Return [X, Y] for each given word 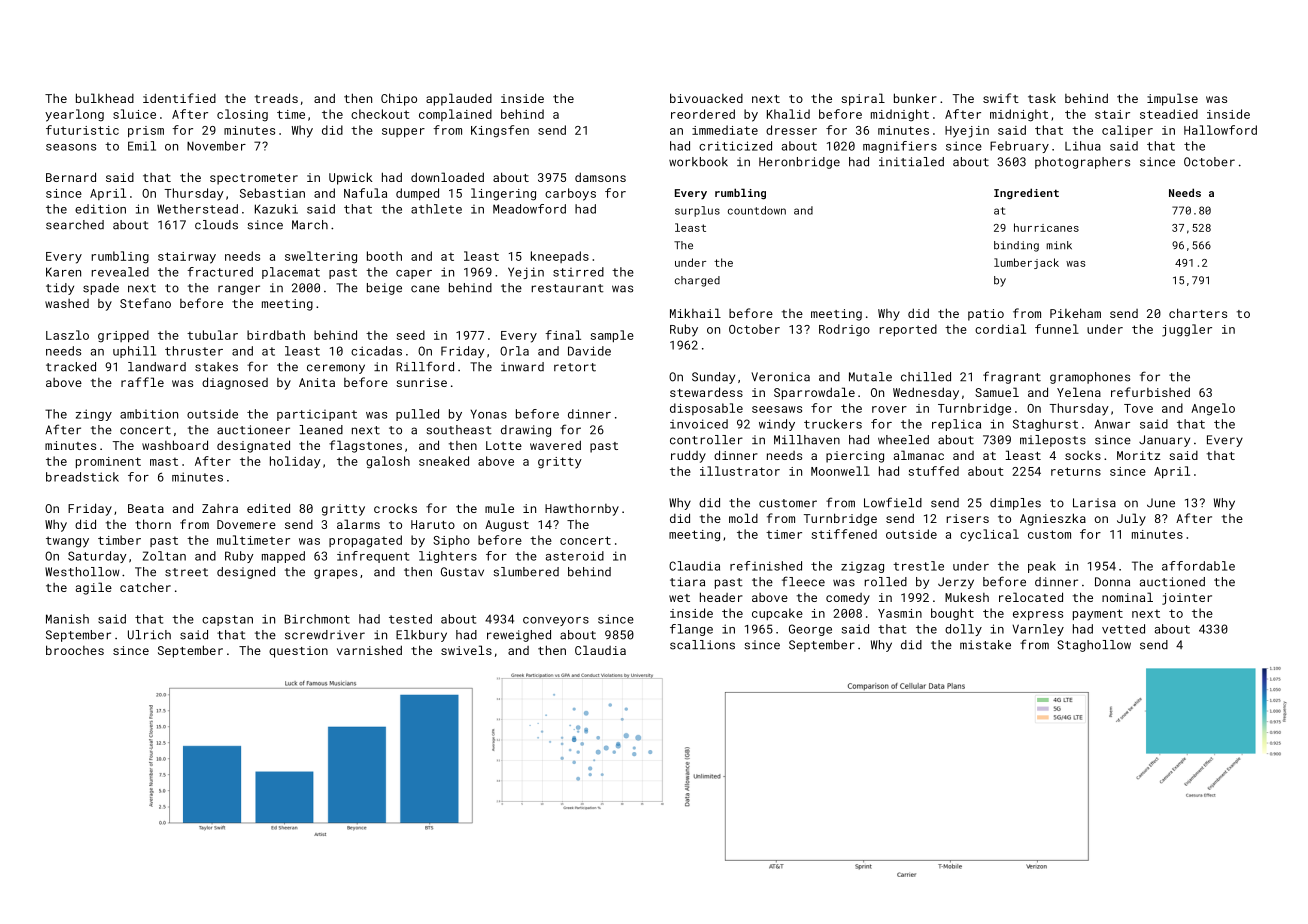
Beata [146, 508]
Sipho [451, 541]
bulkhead [105, 98]
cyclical [989, 535]
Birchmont [317, 619]
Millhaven [807, 440]
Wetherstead [197, 209]
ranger [239, 290]
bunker [915, 98]
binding [1016, 246]
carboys [570, 194]
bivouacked [706, 98]
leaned [321, 430]
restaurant [568, 288]
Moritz [1139, 455]
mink [1059, 245]
